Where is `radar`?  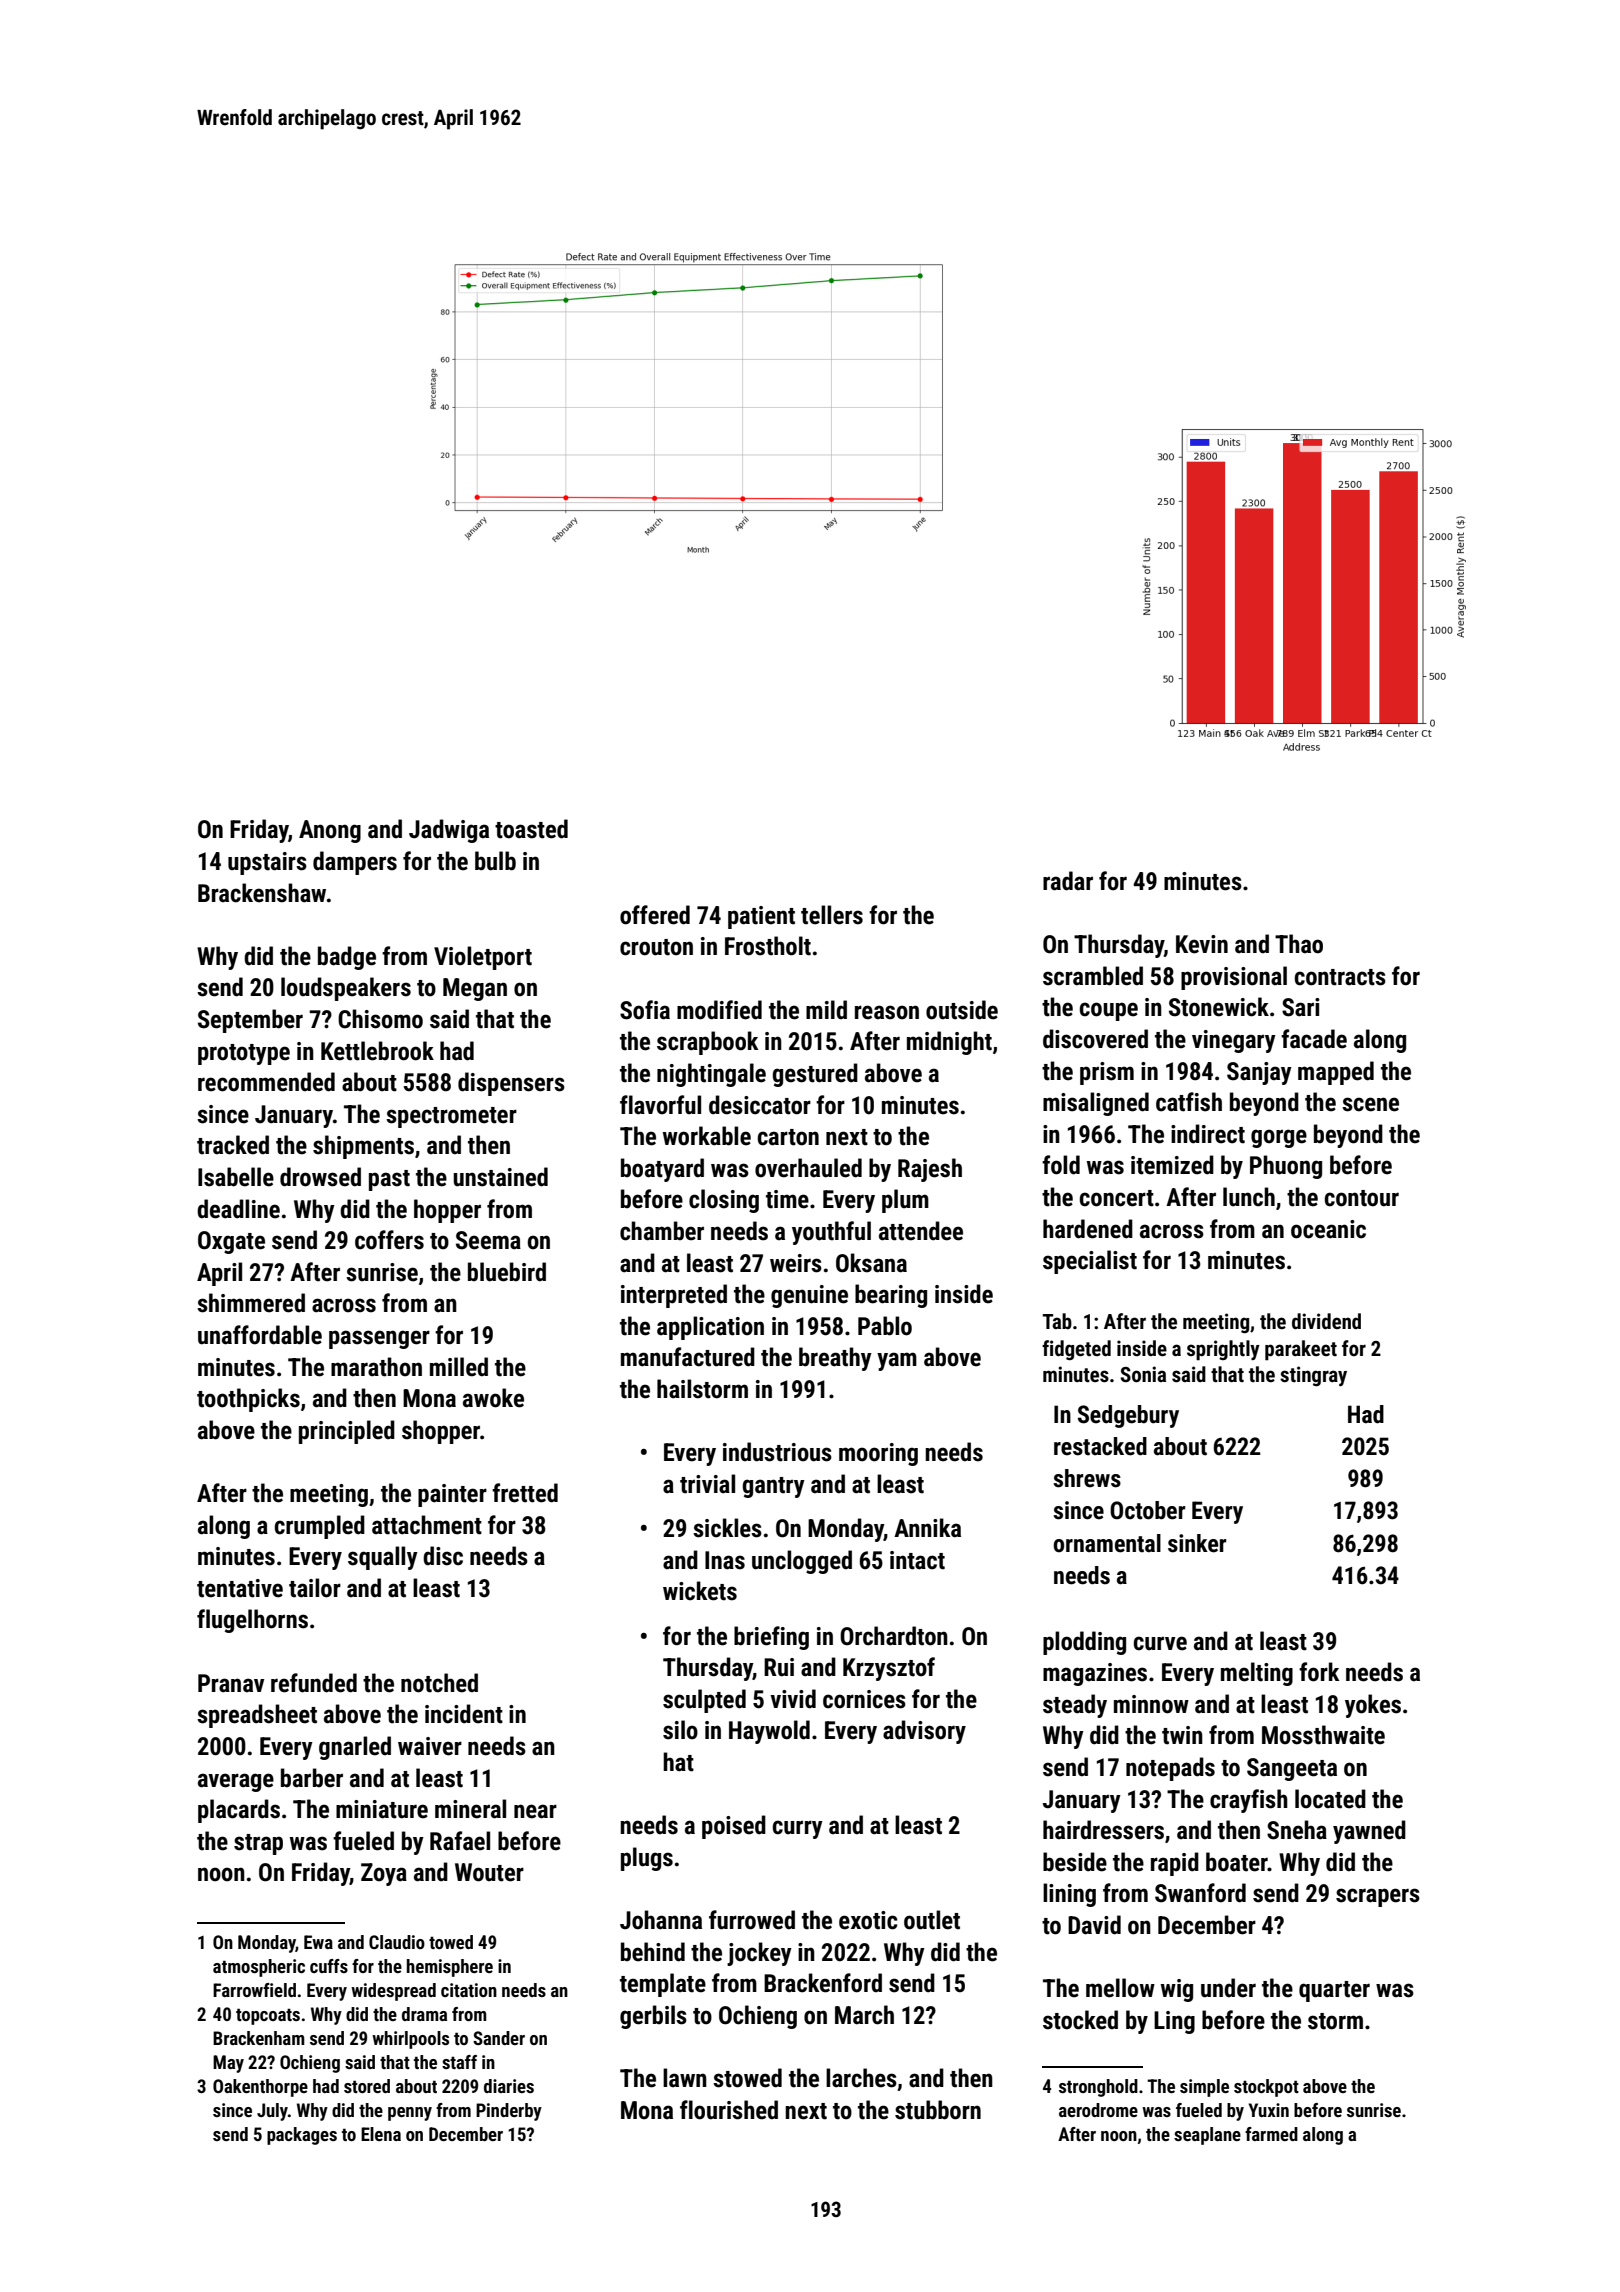 radar is located at coordinates (1068, 881).
